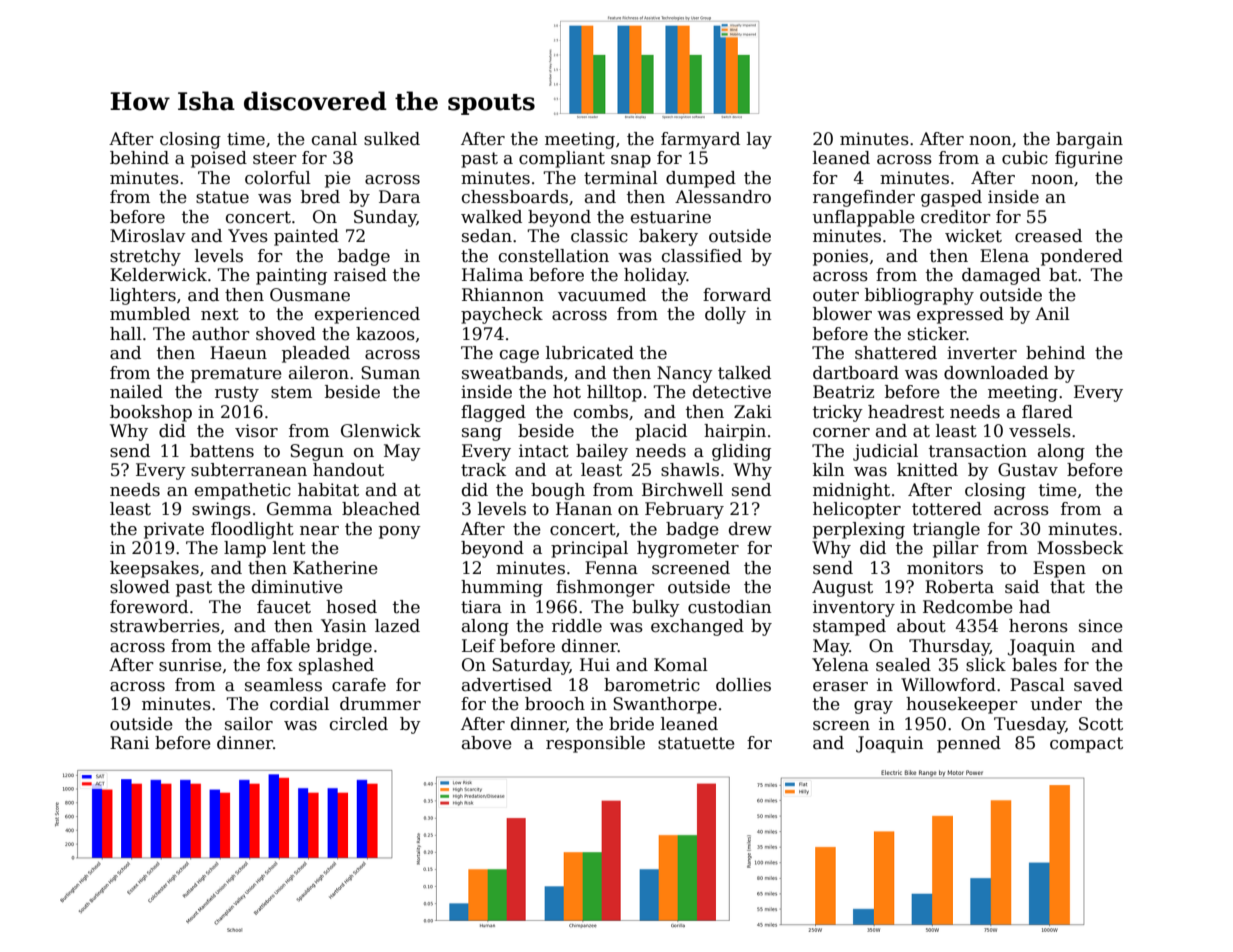 The width and height of the image is (1233, 952). What do you see at coordinates (493, 413) in the image?
I see `flagged` at bounding box center [493, 413].
